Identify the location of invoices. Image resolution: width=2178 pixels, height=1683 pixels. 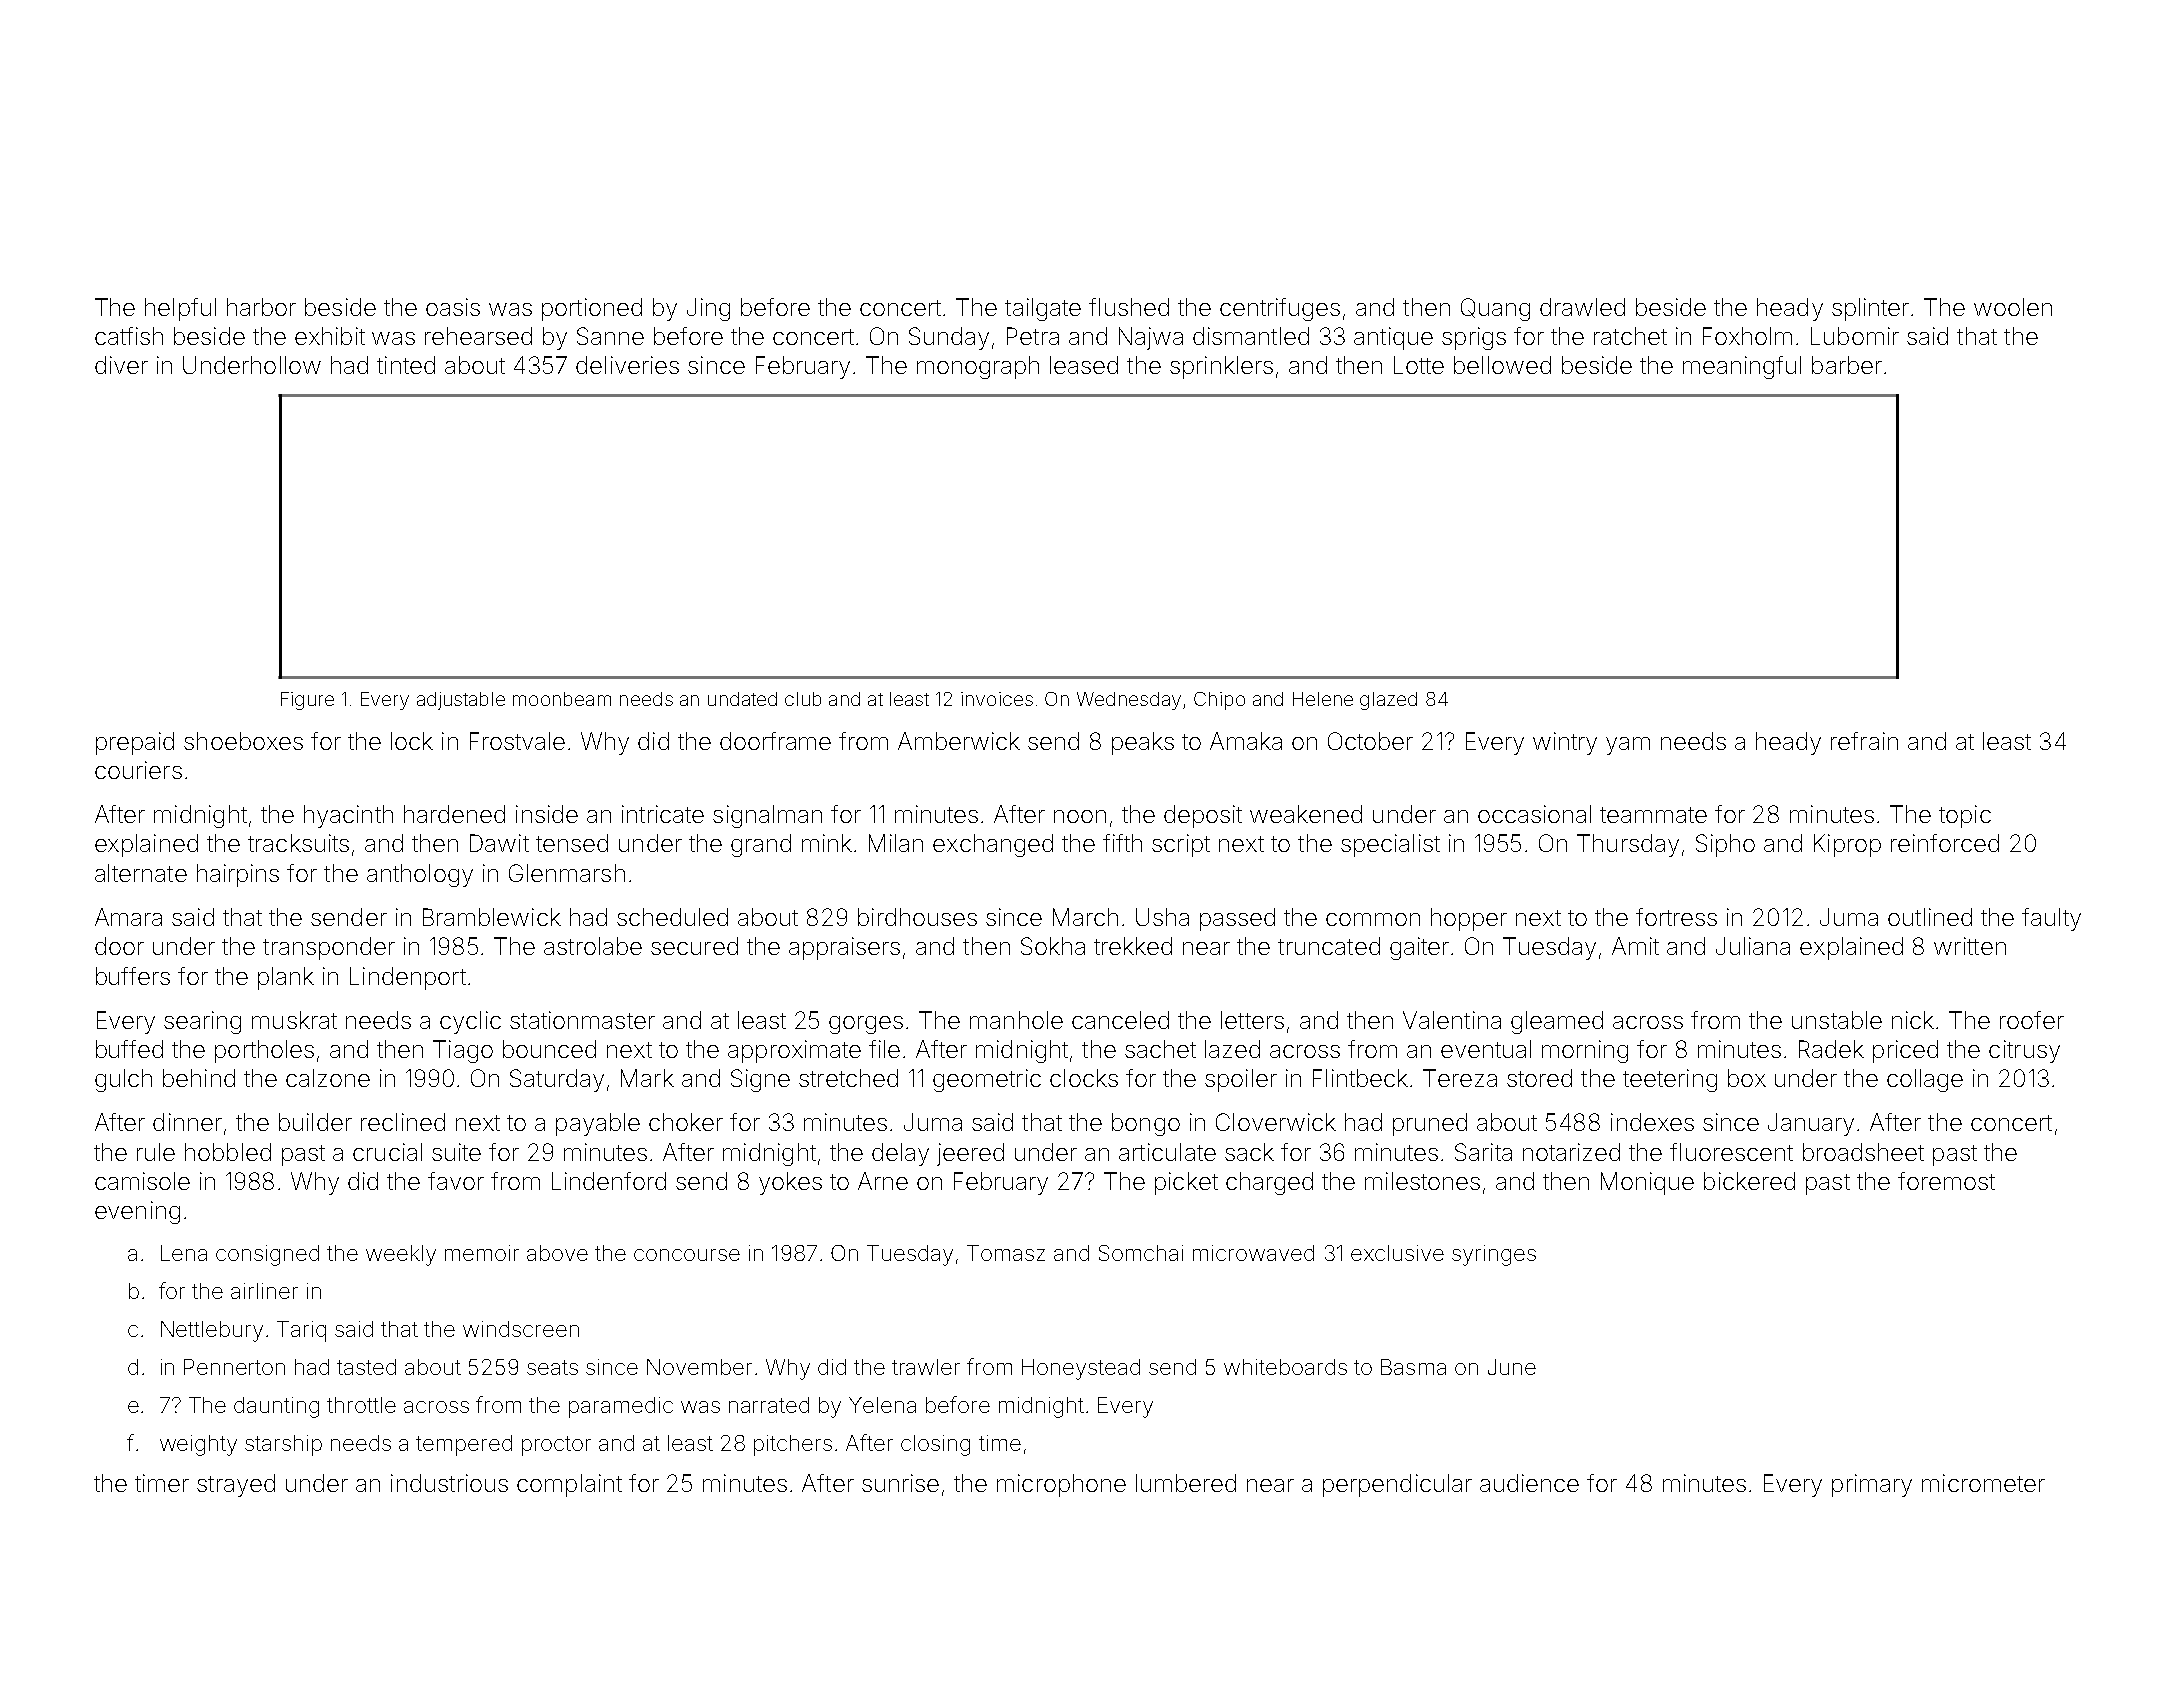
(997, 699).
